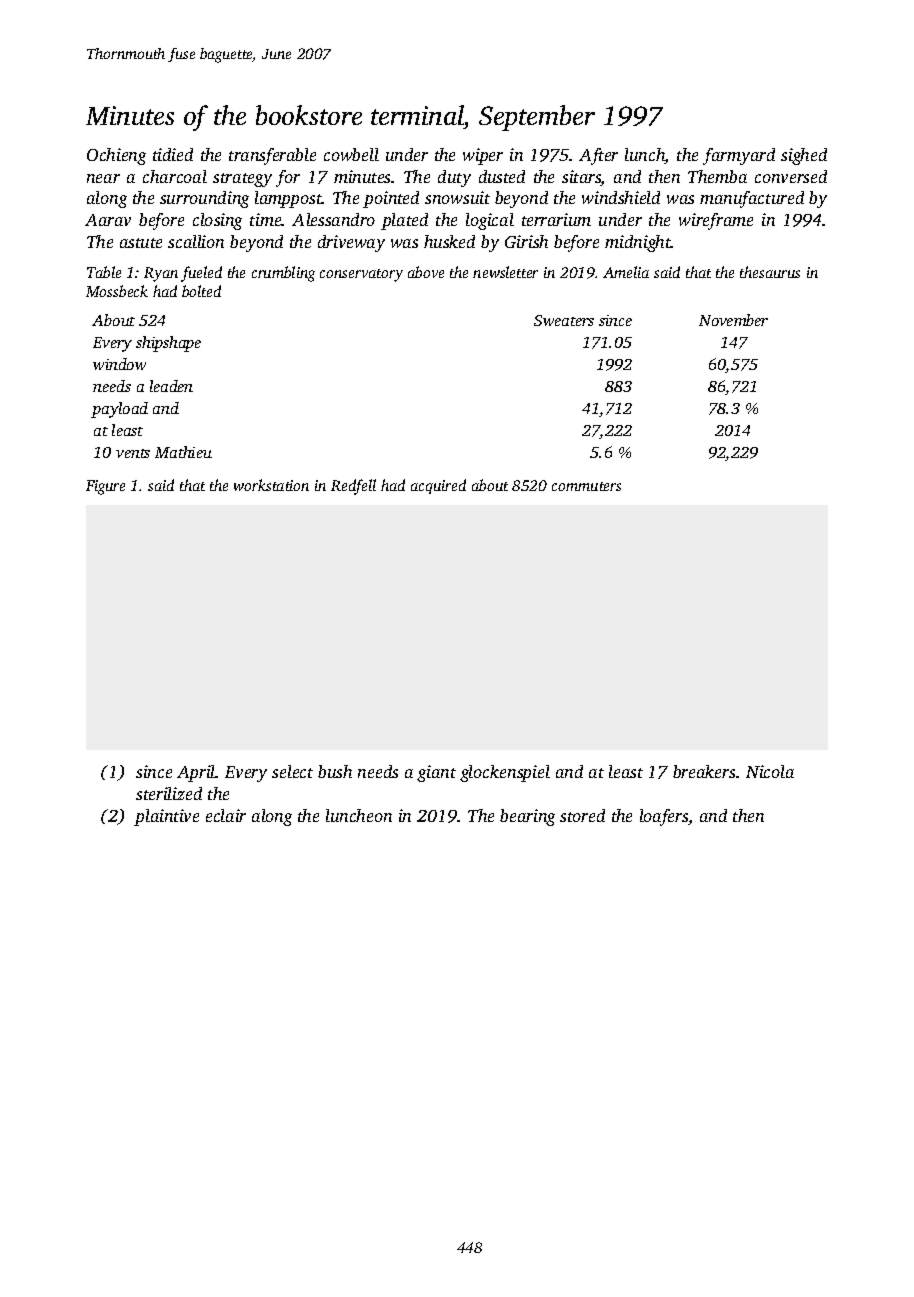 This page has width=914, height=1297. I want to click on April, so click(196, 773).
